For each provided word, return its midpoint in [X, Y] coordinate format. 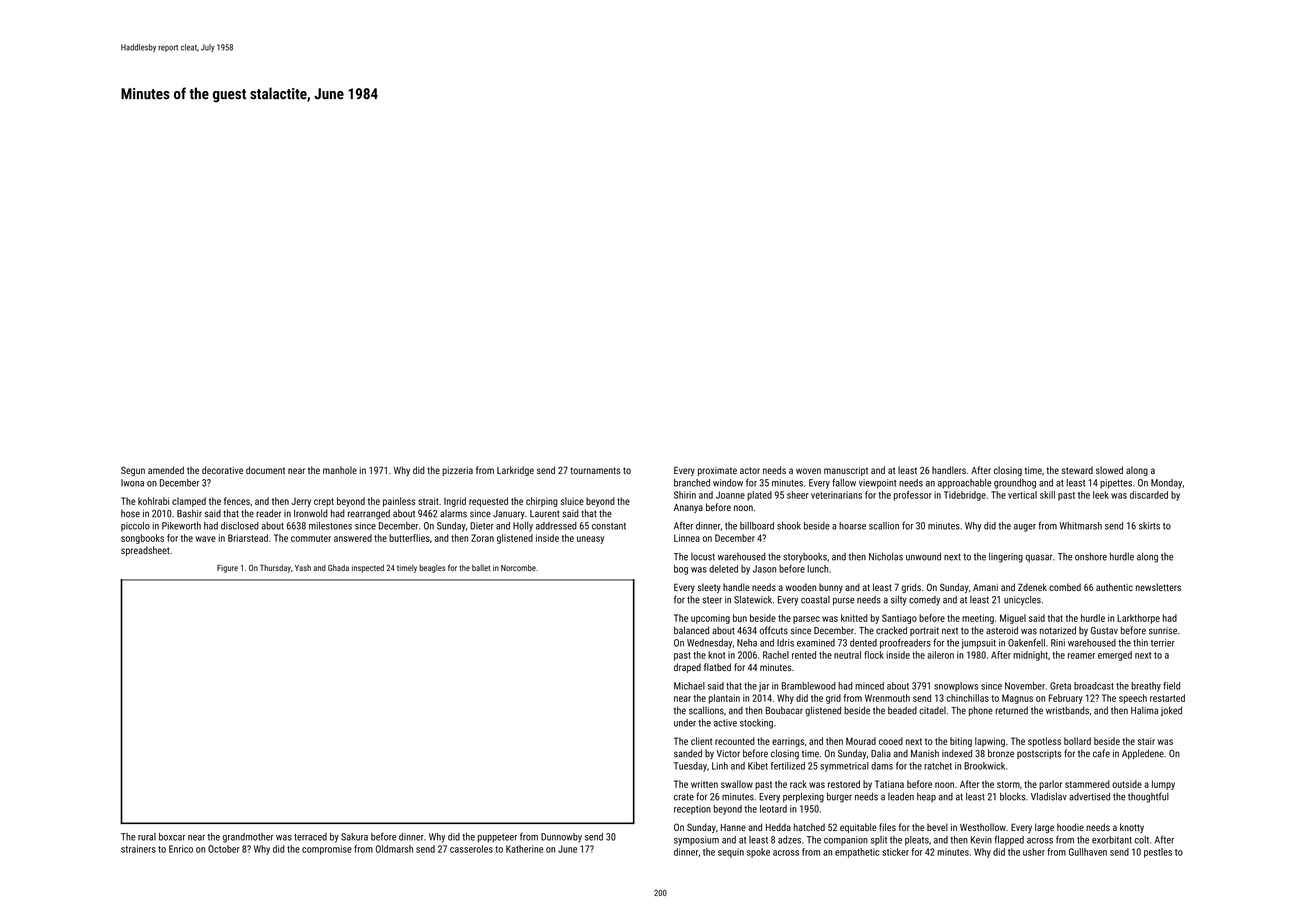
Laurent [545, 514]
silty [899, 600]
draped [687, 668]
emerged [1115, 656]
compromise [327, 850]
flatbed [717, 667]
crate [684, 797]
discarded [1149, 495]
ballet [481, 568]
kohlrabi [153, 501]
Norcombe [518, 567]
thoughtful [1148, 797]
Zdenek [1032, 587]
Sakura [354, 837]
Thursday [275, 568]
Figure [227, 569]
